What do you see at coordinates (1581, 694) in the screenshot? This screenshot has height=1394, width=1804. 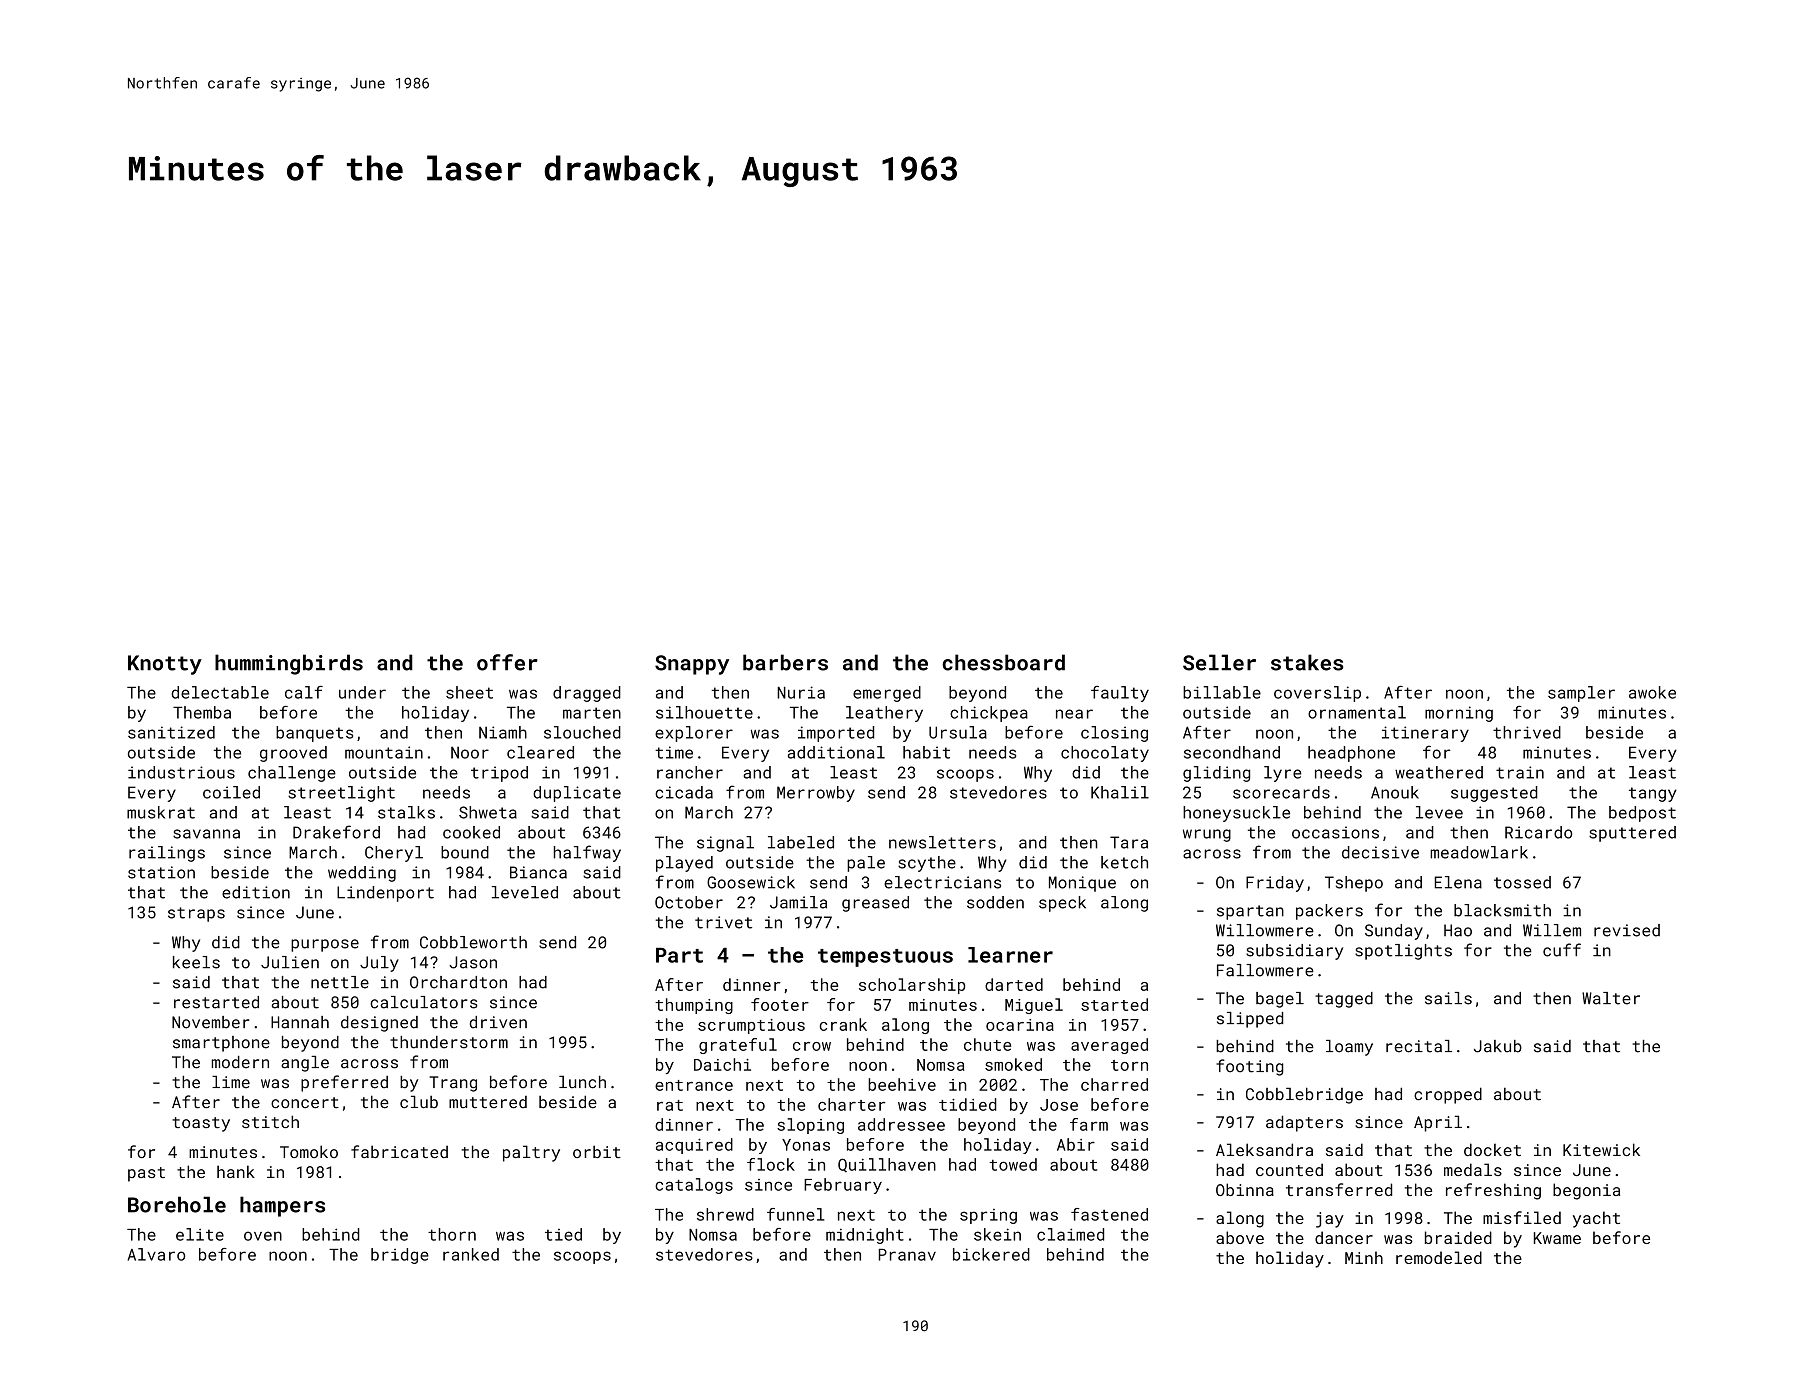 I see `sampler` at bounding box center [1581, 694].
